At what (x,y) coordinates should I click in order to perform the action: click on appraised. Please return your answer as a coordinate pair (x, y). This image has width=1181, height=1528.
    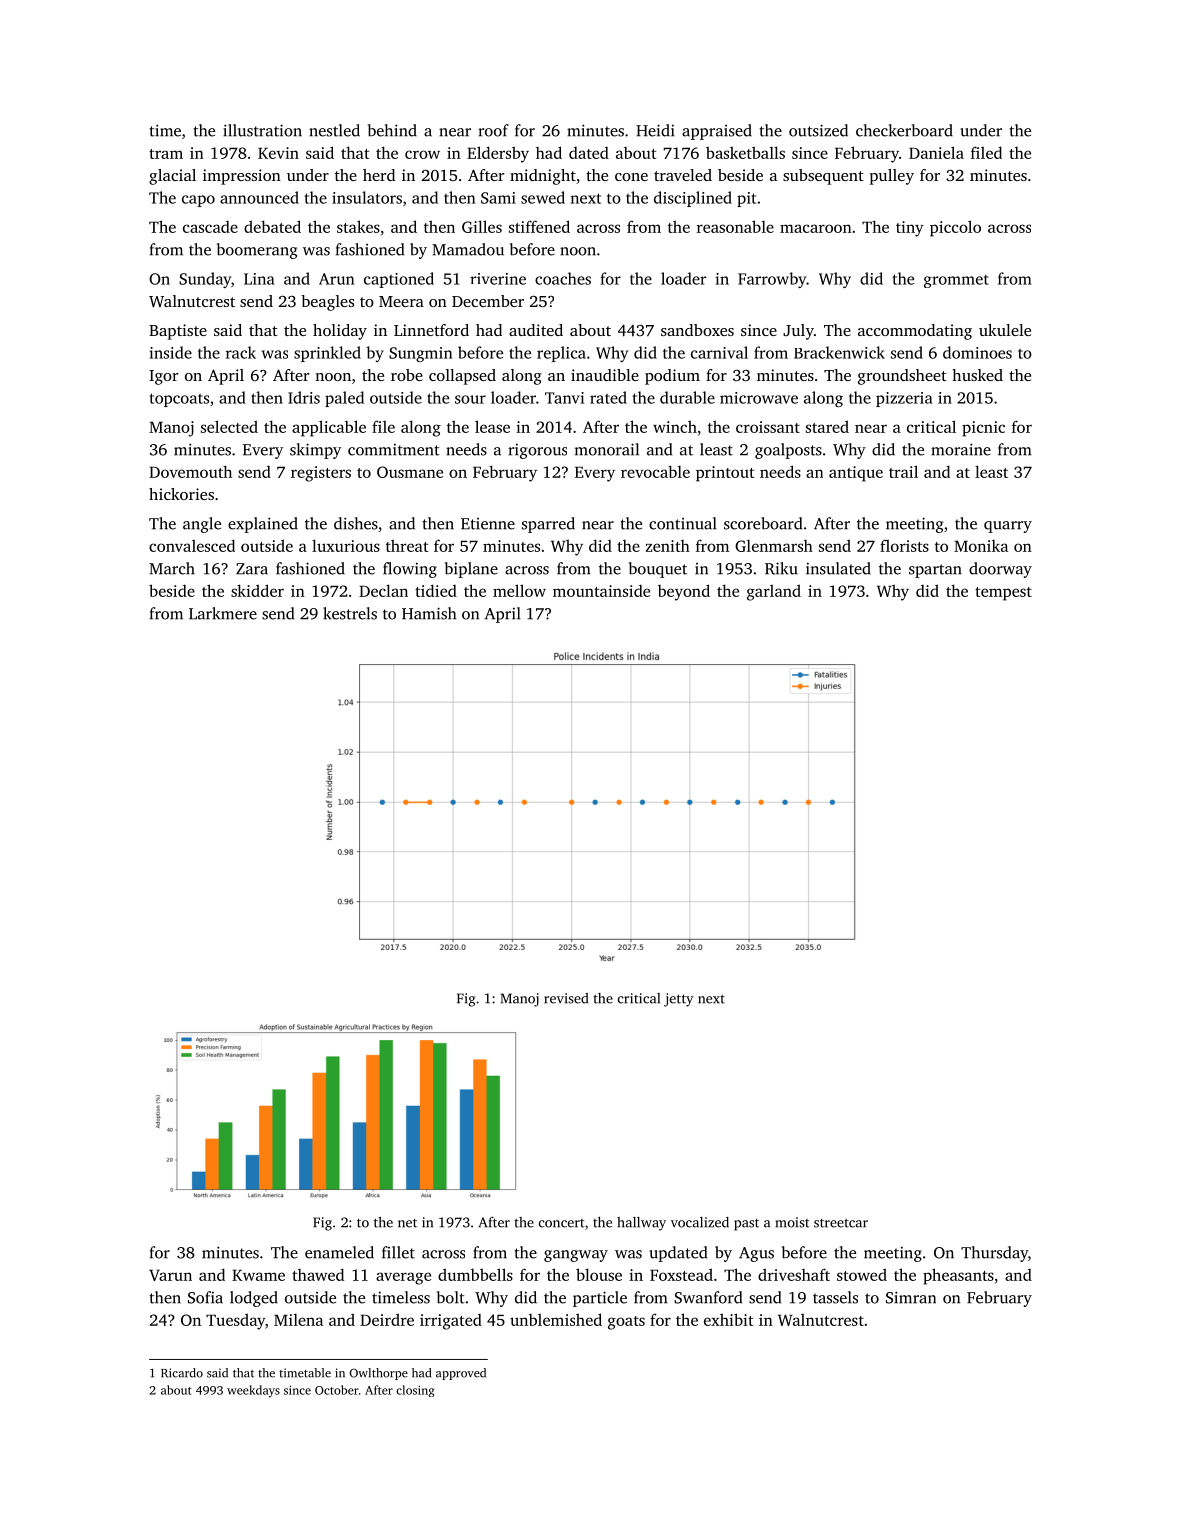
    Looking at the image, I should click on (717, 132).
